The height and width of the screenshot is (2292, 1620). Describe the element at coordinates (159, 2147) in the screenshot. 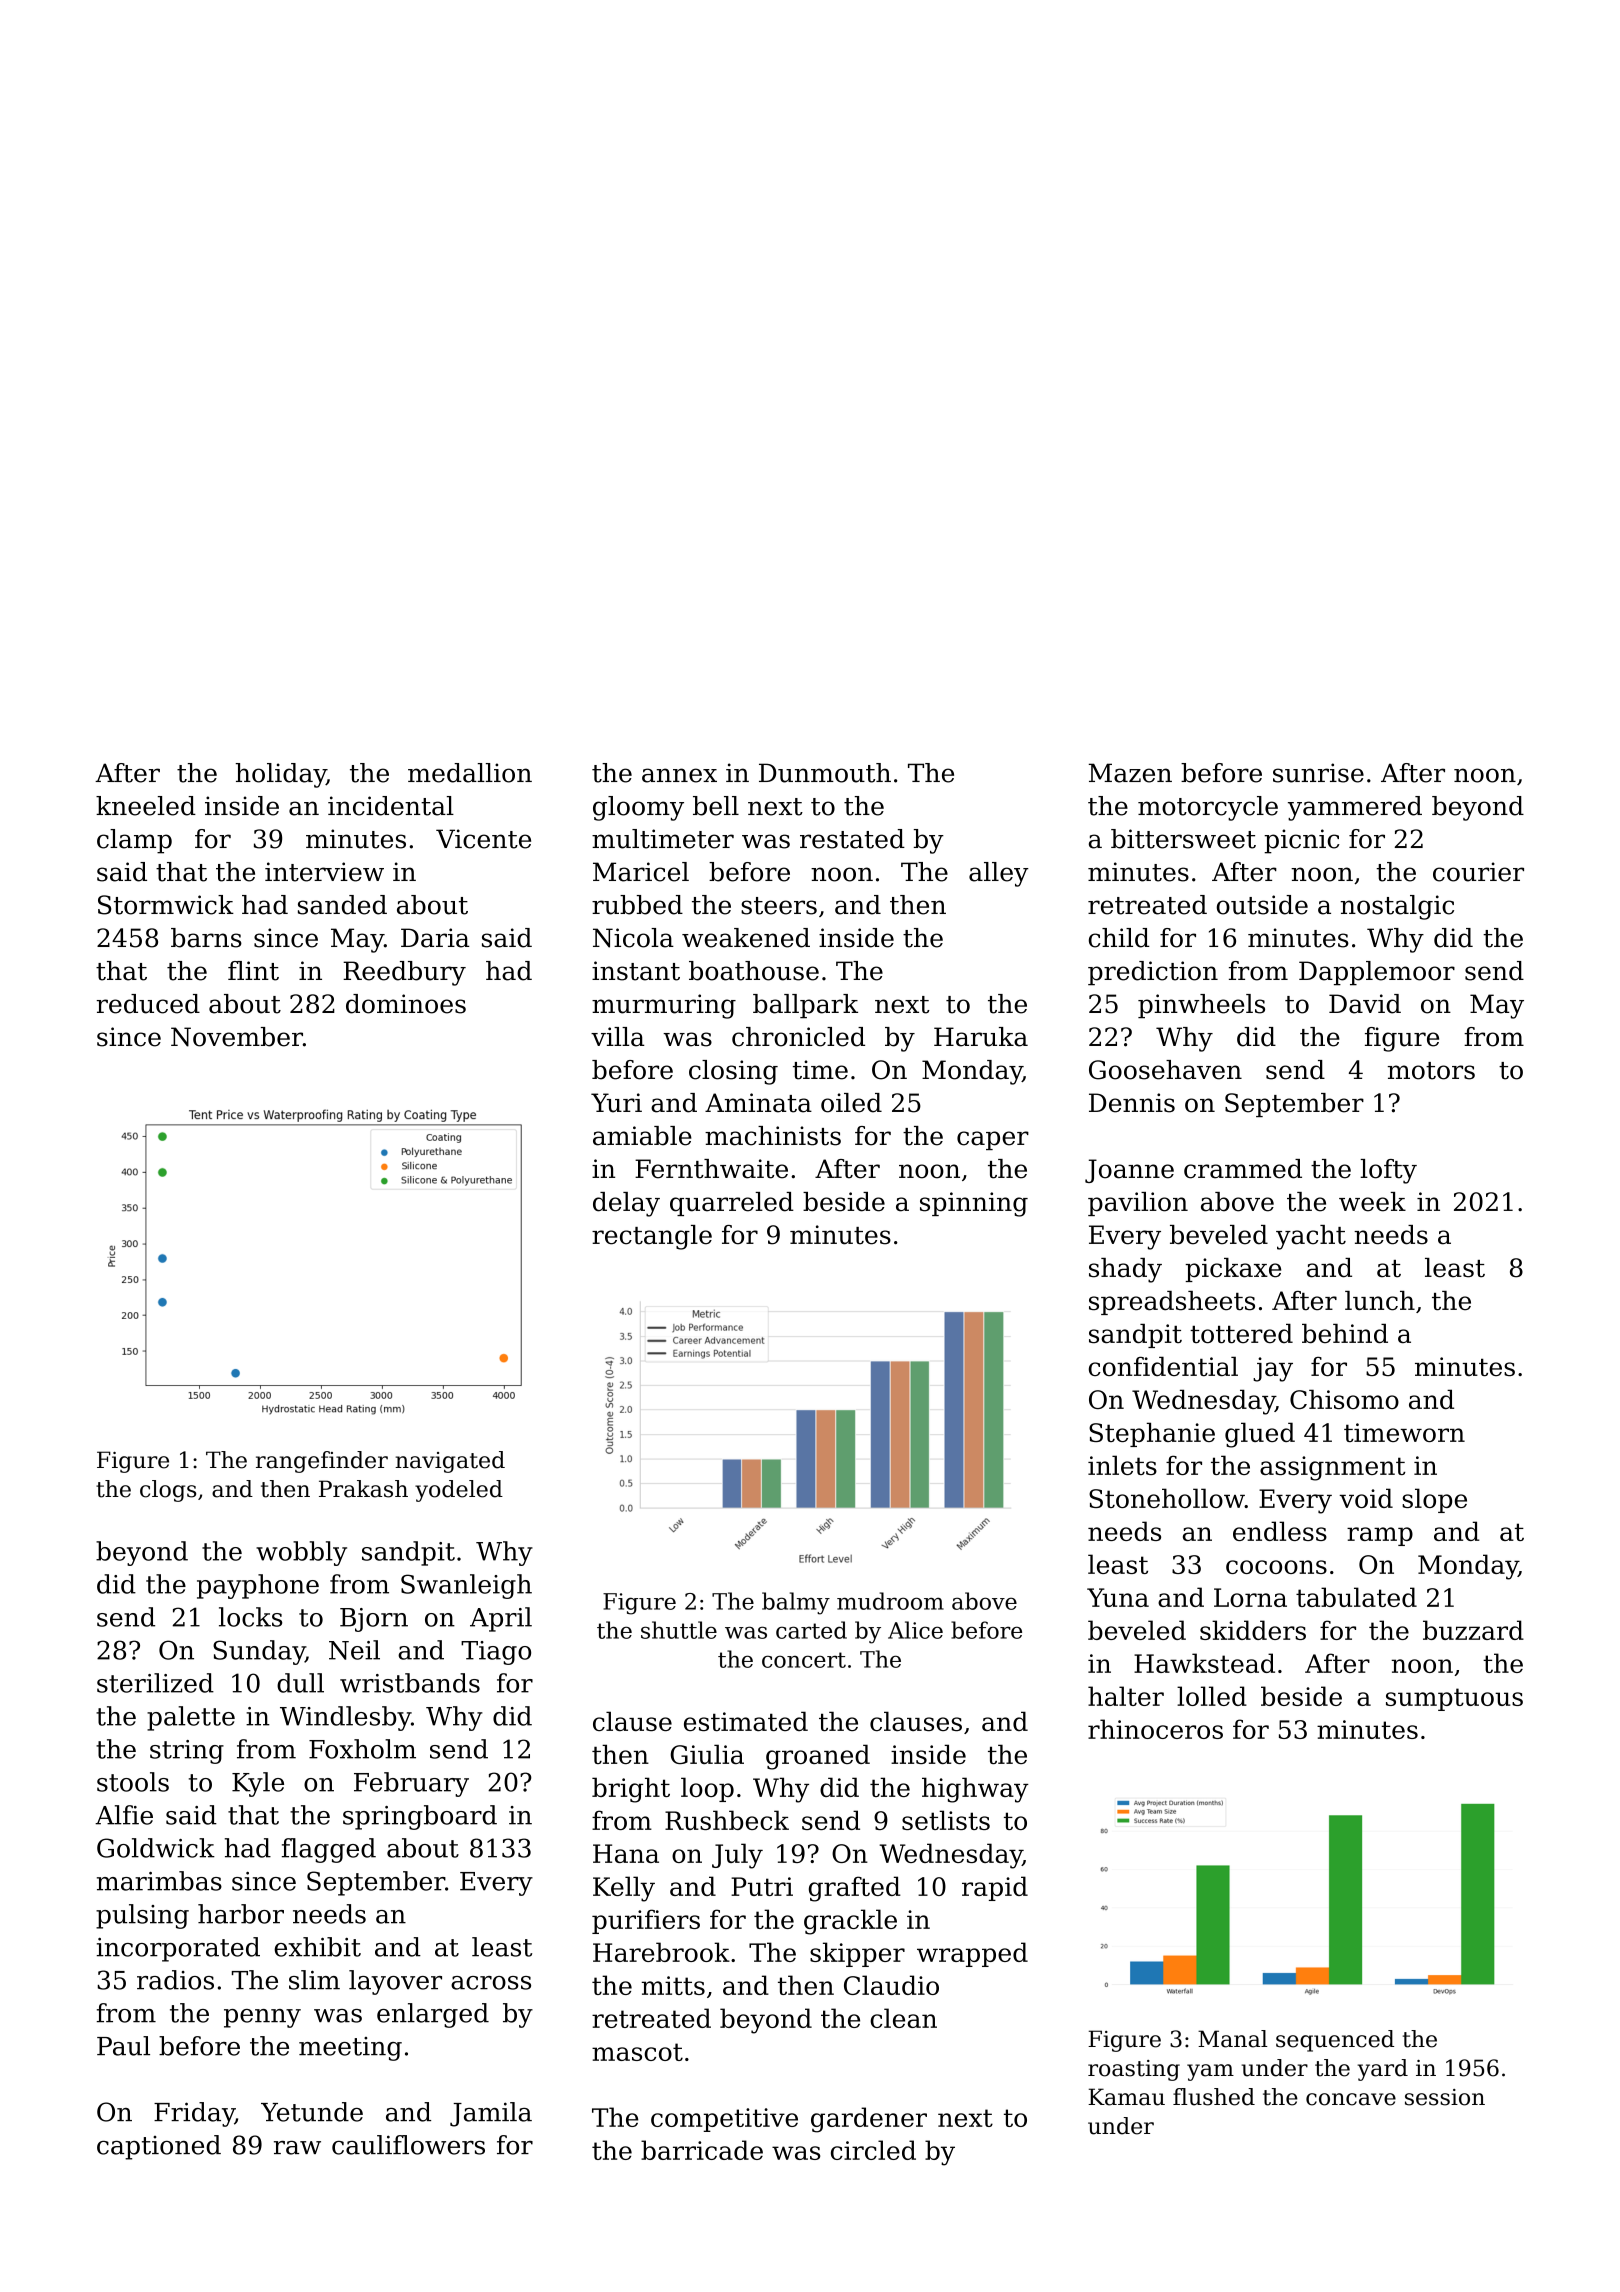

I see `captioned` at that location.
